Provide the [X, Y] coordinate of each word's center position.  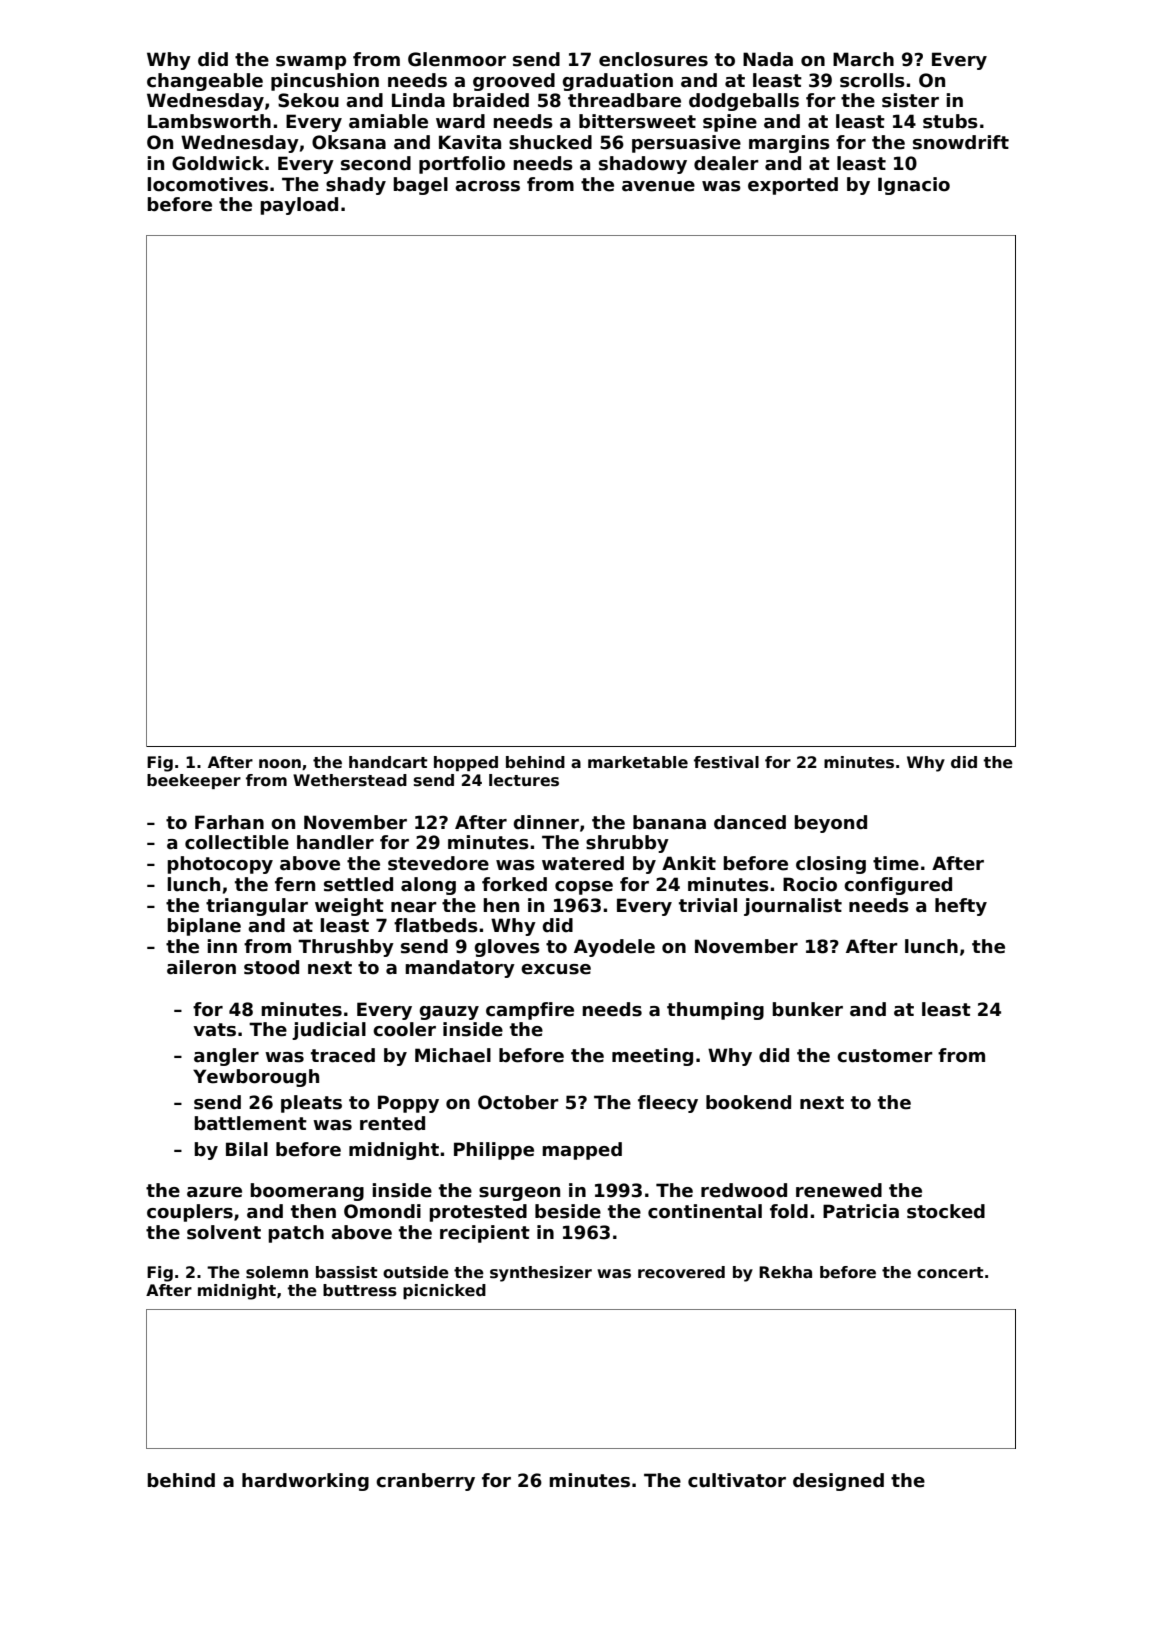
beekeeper [194, 781]
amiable [388, 121]
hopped [466, 763]
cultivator [737, 1480]
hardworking [305, 1482]
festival [726, 762]
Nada [768, 59]
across [487, 186]
